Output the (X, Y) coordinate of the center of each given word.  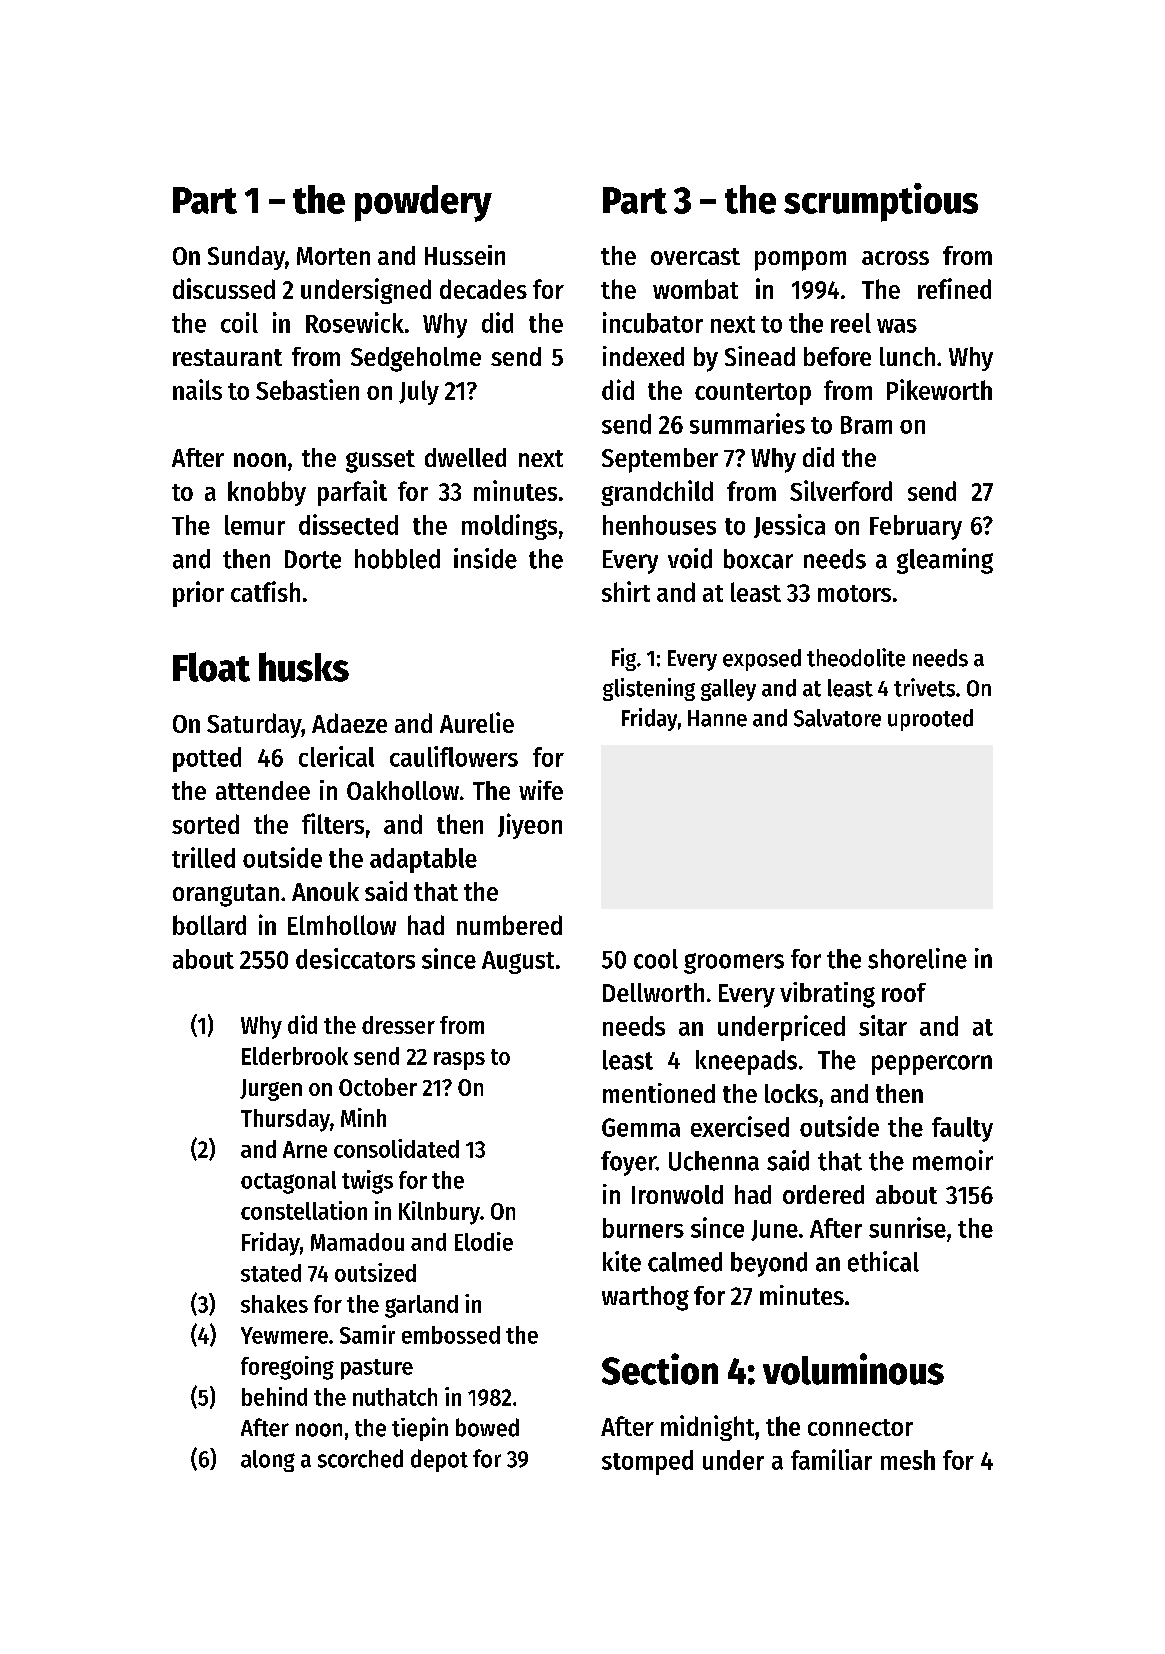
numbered (509, 925)
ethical (883, 1261)
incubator (653, 322)
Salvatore (837, 718)
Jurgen (271, 1090)
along (268, 1461)
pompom (800, 261)
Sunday (246, 258)
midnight (707, 1428)
